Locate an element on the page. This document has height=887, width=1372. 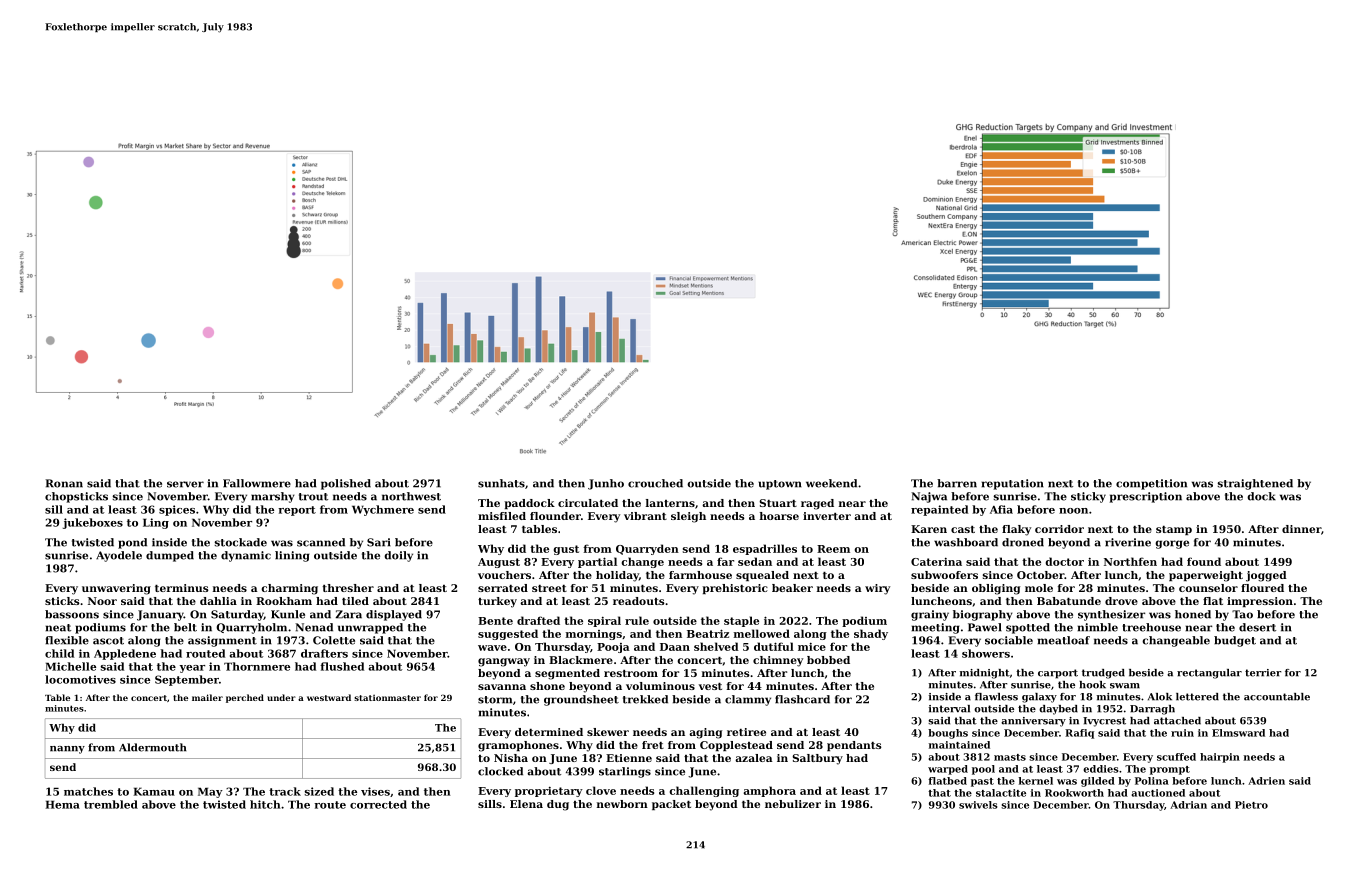
nebulizer is located at coordinates (793, 804).
